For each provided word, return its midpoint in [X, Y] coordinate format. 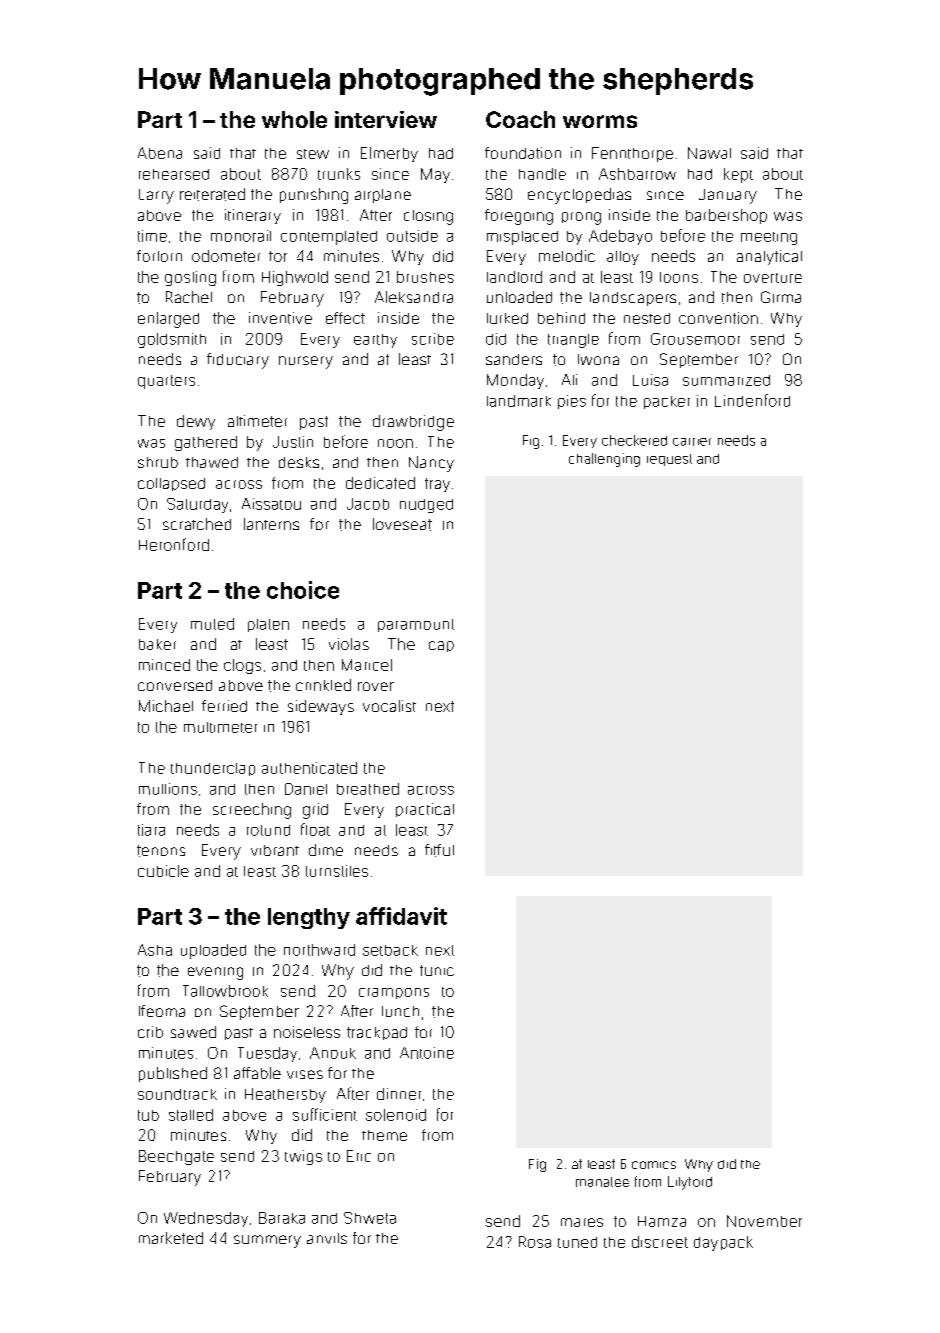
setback [390, 950]
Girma [781, 297]
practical [425, 810]
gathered [206, 443]
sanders [514, 359]
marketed [171, 1238]
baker [157, 644]
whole [294, 119]
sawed [193, 1032]
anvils [327, 1238]
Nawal [709, 153]
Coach [520, 119]
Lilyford [690, 1183]
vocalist [389, 706]
